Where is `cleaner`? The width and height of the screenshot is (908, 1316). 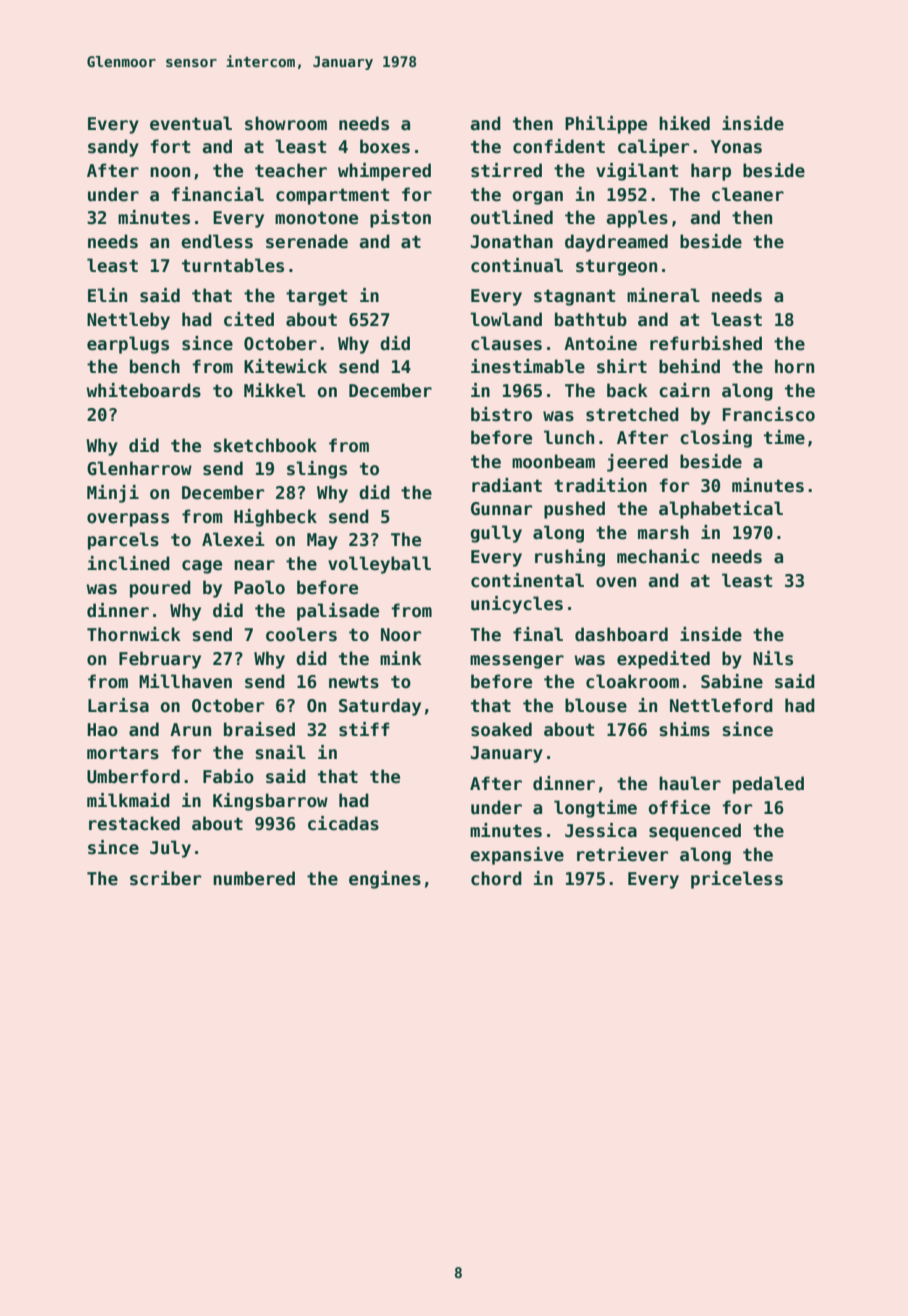 cleaner is located at coordinates (748, 194).
